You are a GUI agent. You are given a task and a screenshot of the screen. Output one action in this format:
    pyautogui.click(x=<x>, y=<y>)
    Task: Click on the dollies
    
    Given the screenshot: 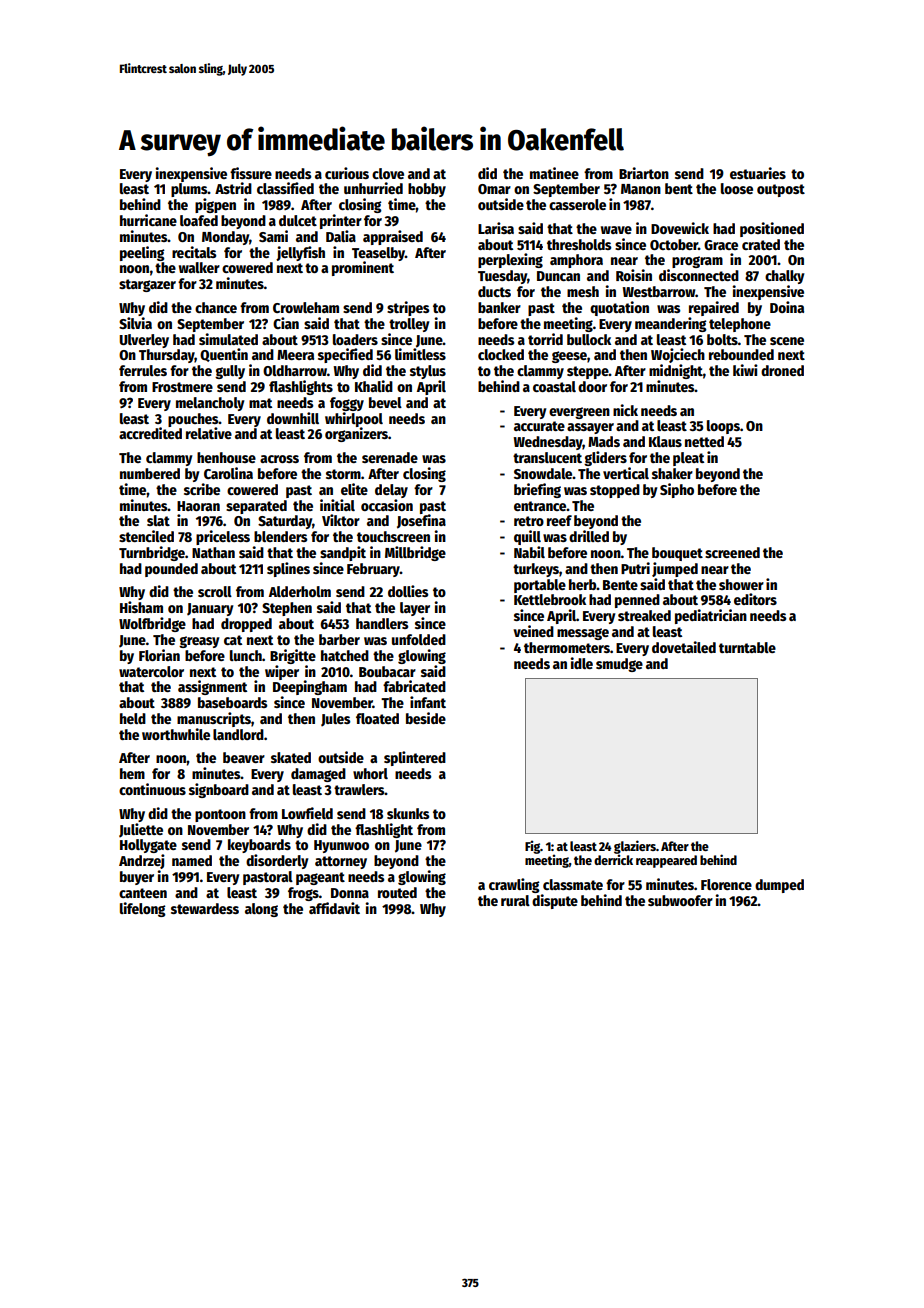 What is the action you would take?
    pyautogui.click(x=408, y=591)
